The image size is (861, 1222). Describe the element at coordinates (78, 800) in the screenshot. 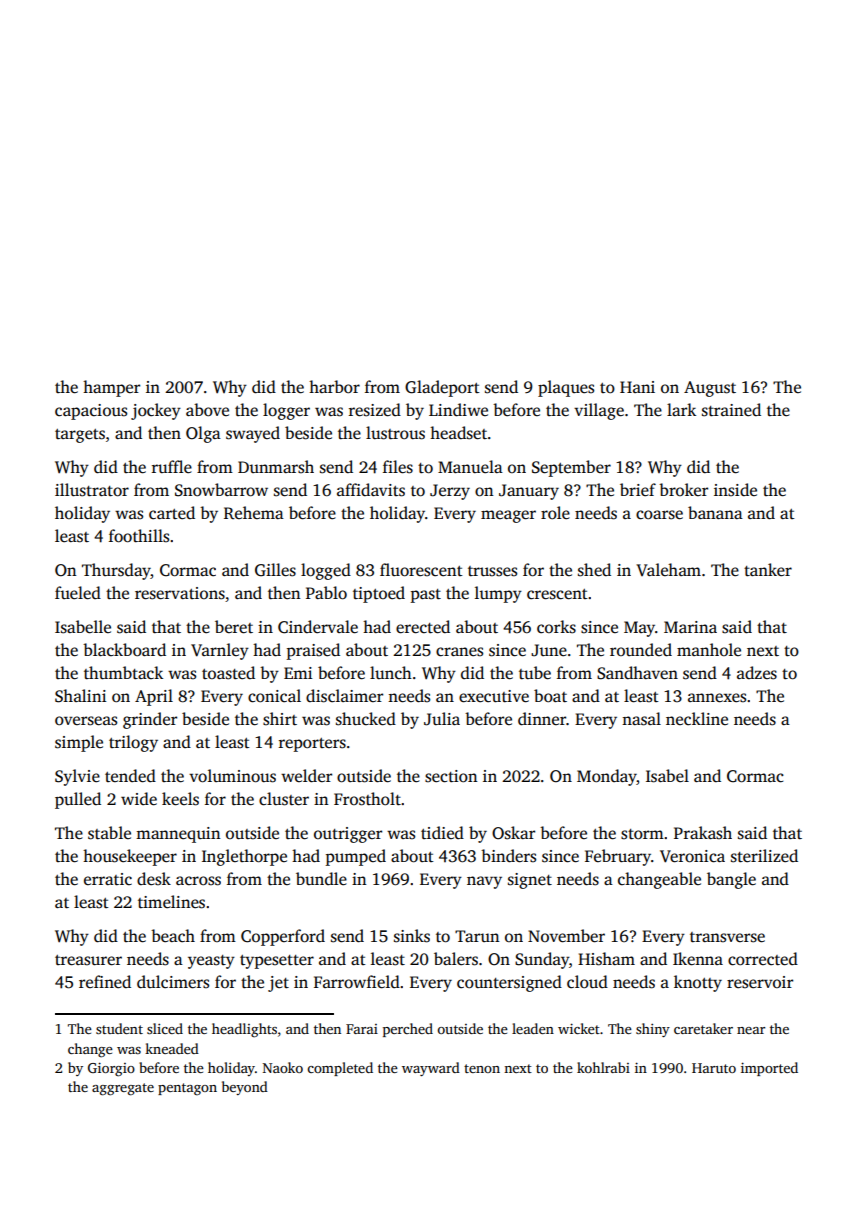

I see `pulled` at that location.
